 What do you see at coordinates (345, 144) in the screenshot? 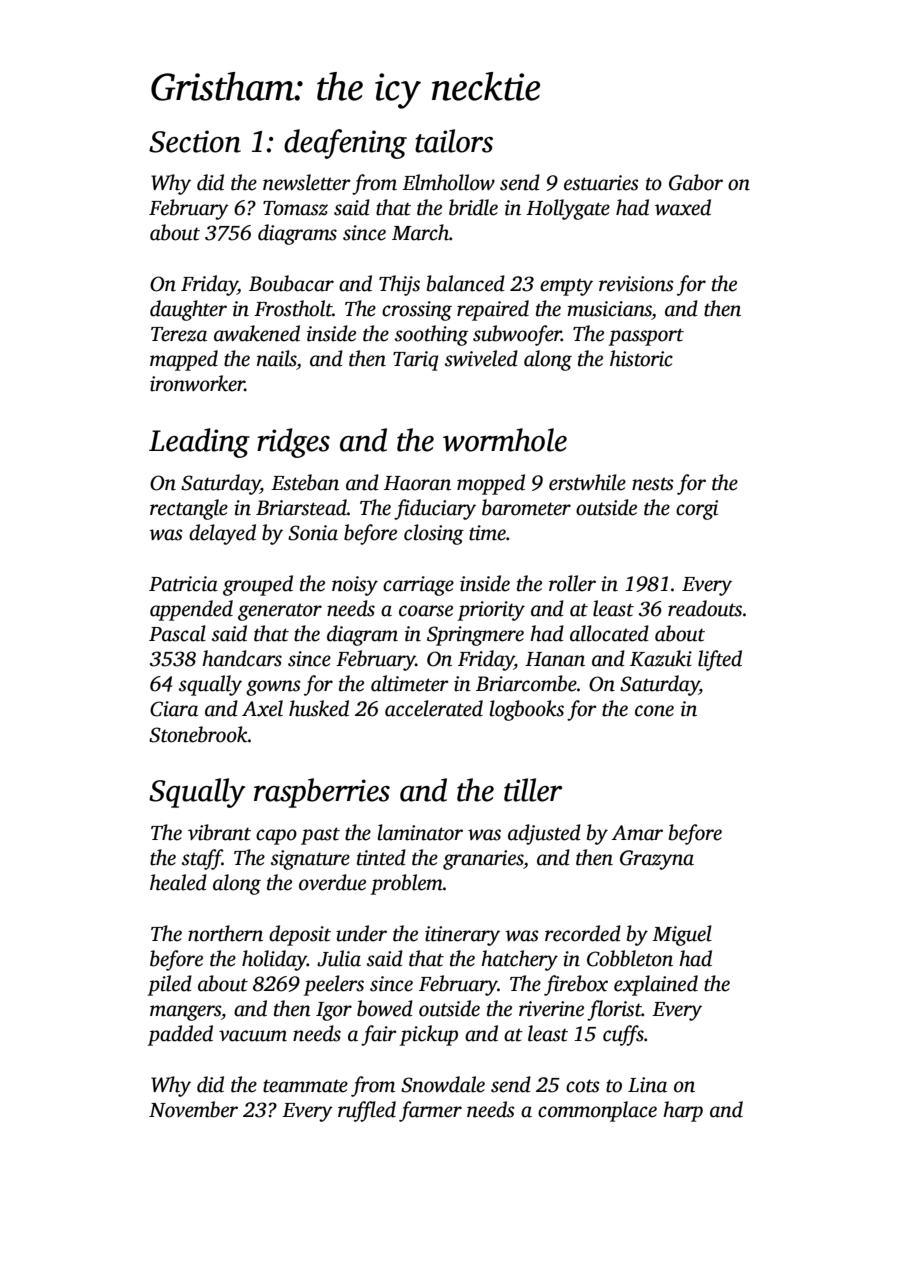
I see `deafening` at bounding box center [345, 144].
